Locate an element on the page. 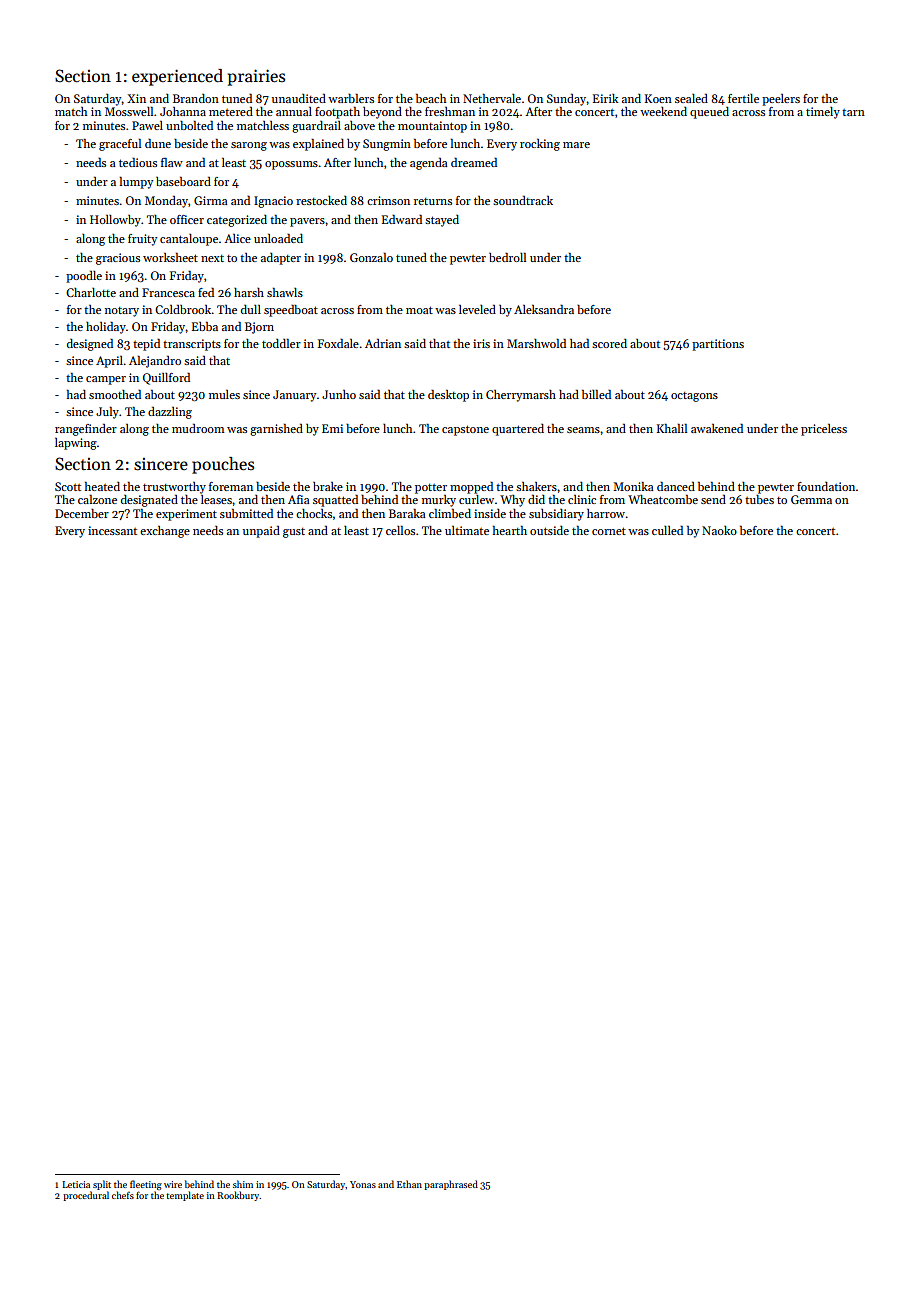  Xin is located at coordinates (136, 98).
